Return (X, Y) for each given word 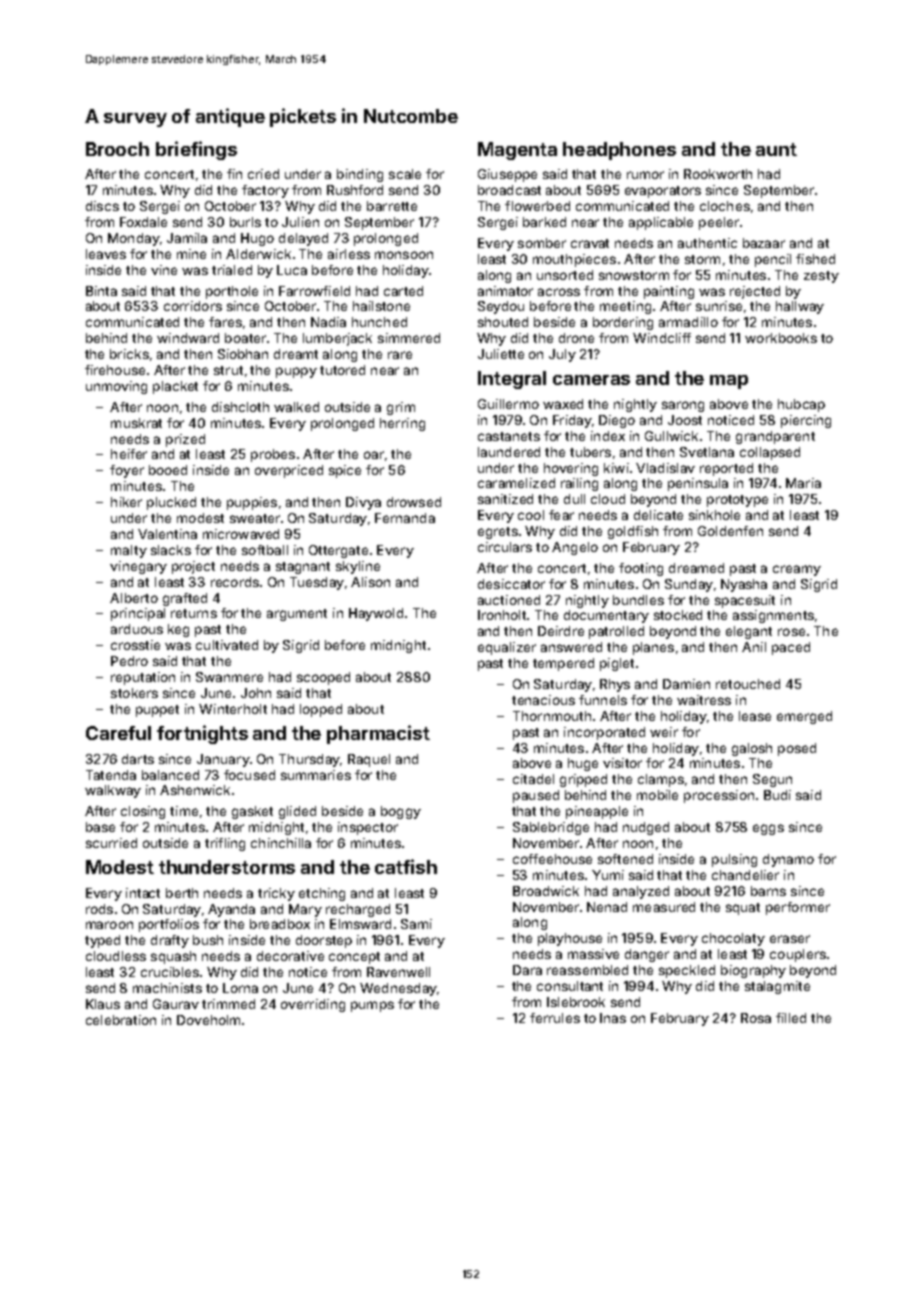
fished (815, 259)
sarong (683, 406)
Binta (101, 291)
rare (400, 355)
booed (168, 470)
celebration (121, 1020)
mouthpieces (574, 260)
